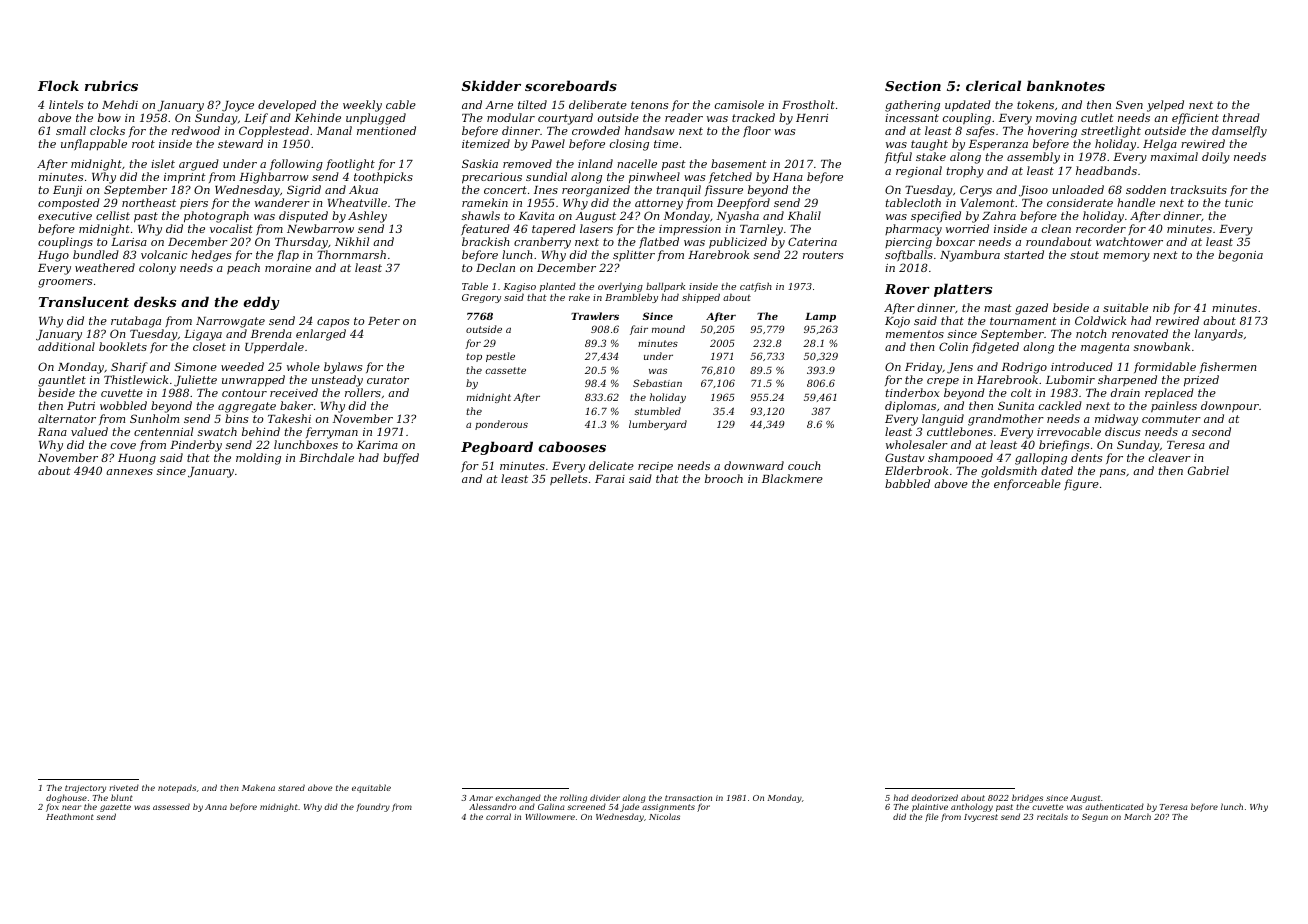 The height and width of the document is (924, 1308). Describe the element at coordinates (294, 392) in the document. I see `received` at that location.
